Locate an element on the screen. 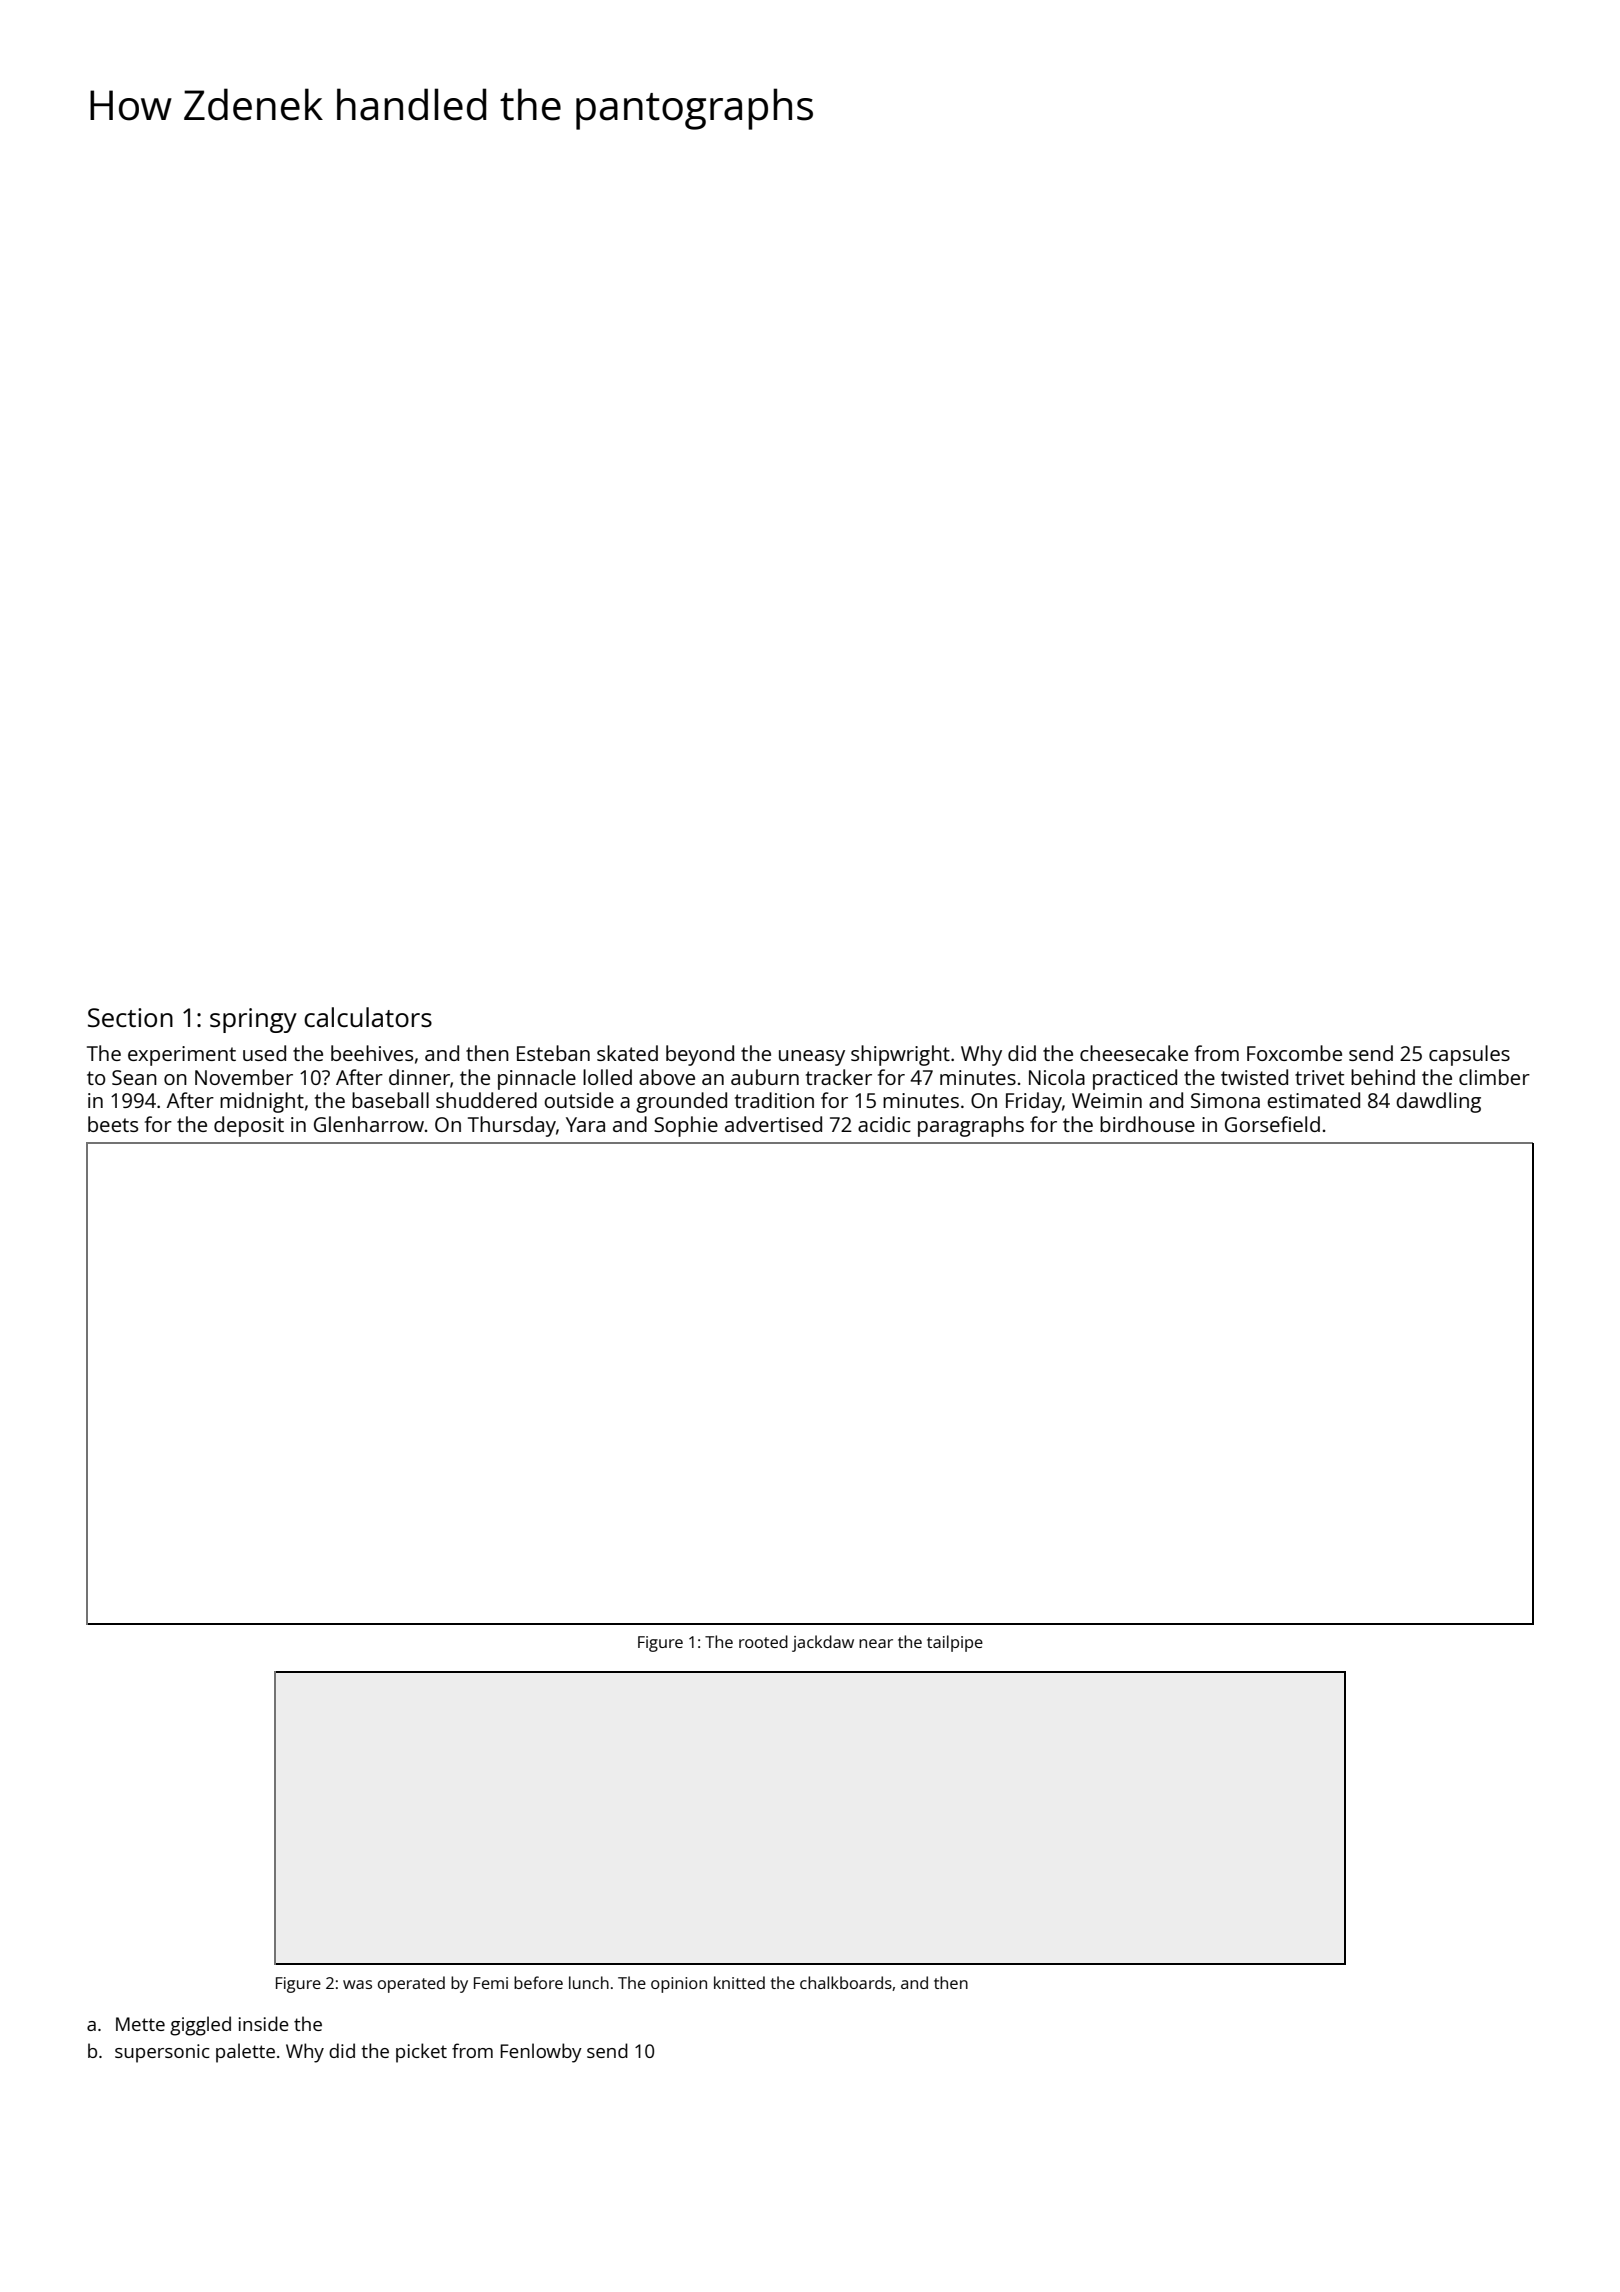  rooted is located at coordinates (763, 1641).
